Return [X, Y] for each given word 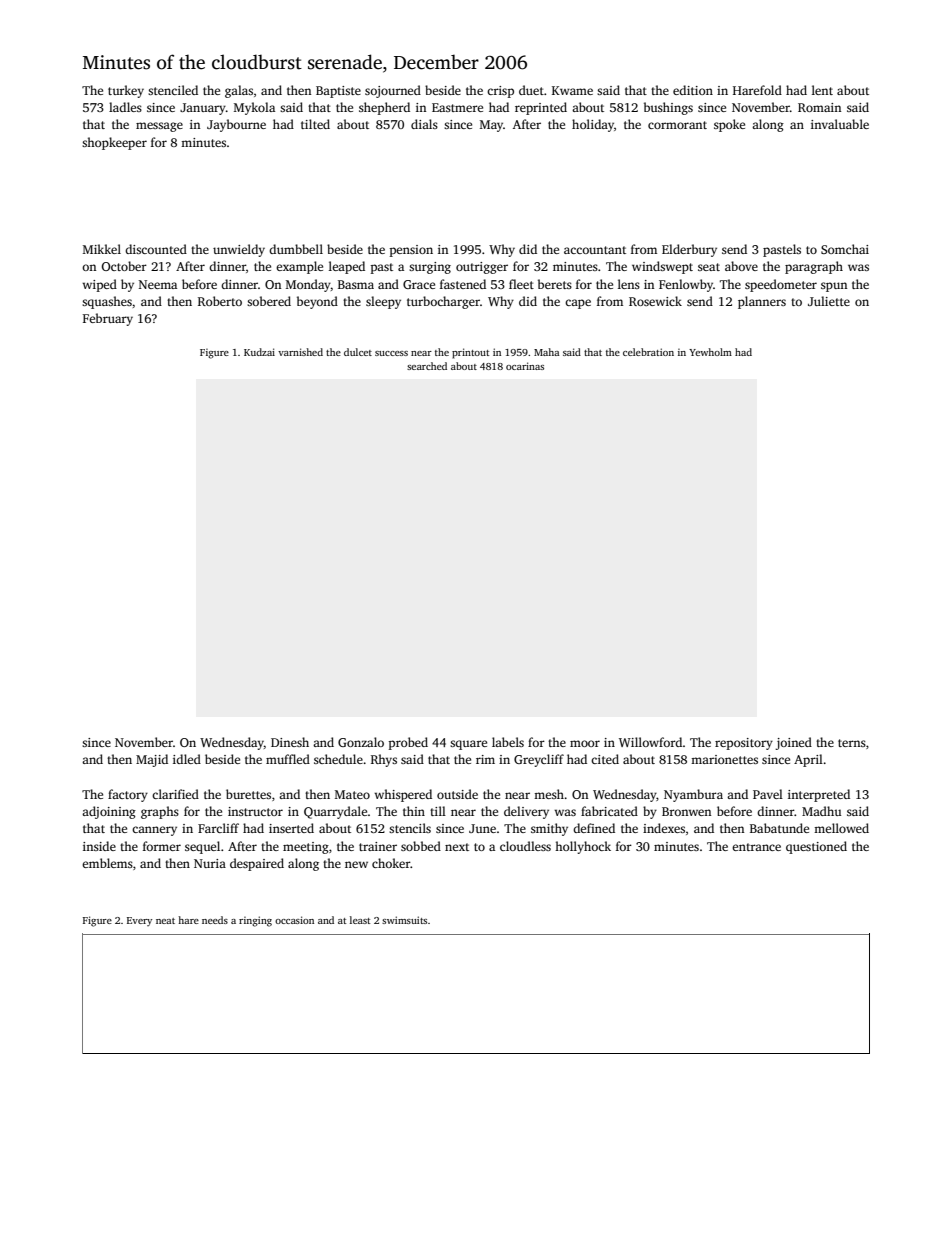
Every [139, 921]
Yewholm [710, 352]
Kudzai [259, 352]
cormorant [677, 125]
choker [391, 863]
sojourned [393, 91]
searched [427, 366]
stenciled [173, 90]
